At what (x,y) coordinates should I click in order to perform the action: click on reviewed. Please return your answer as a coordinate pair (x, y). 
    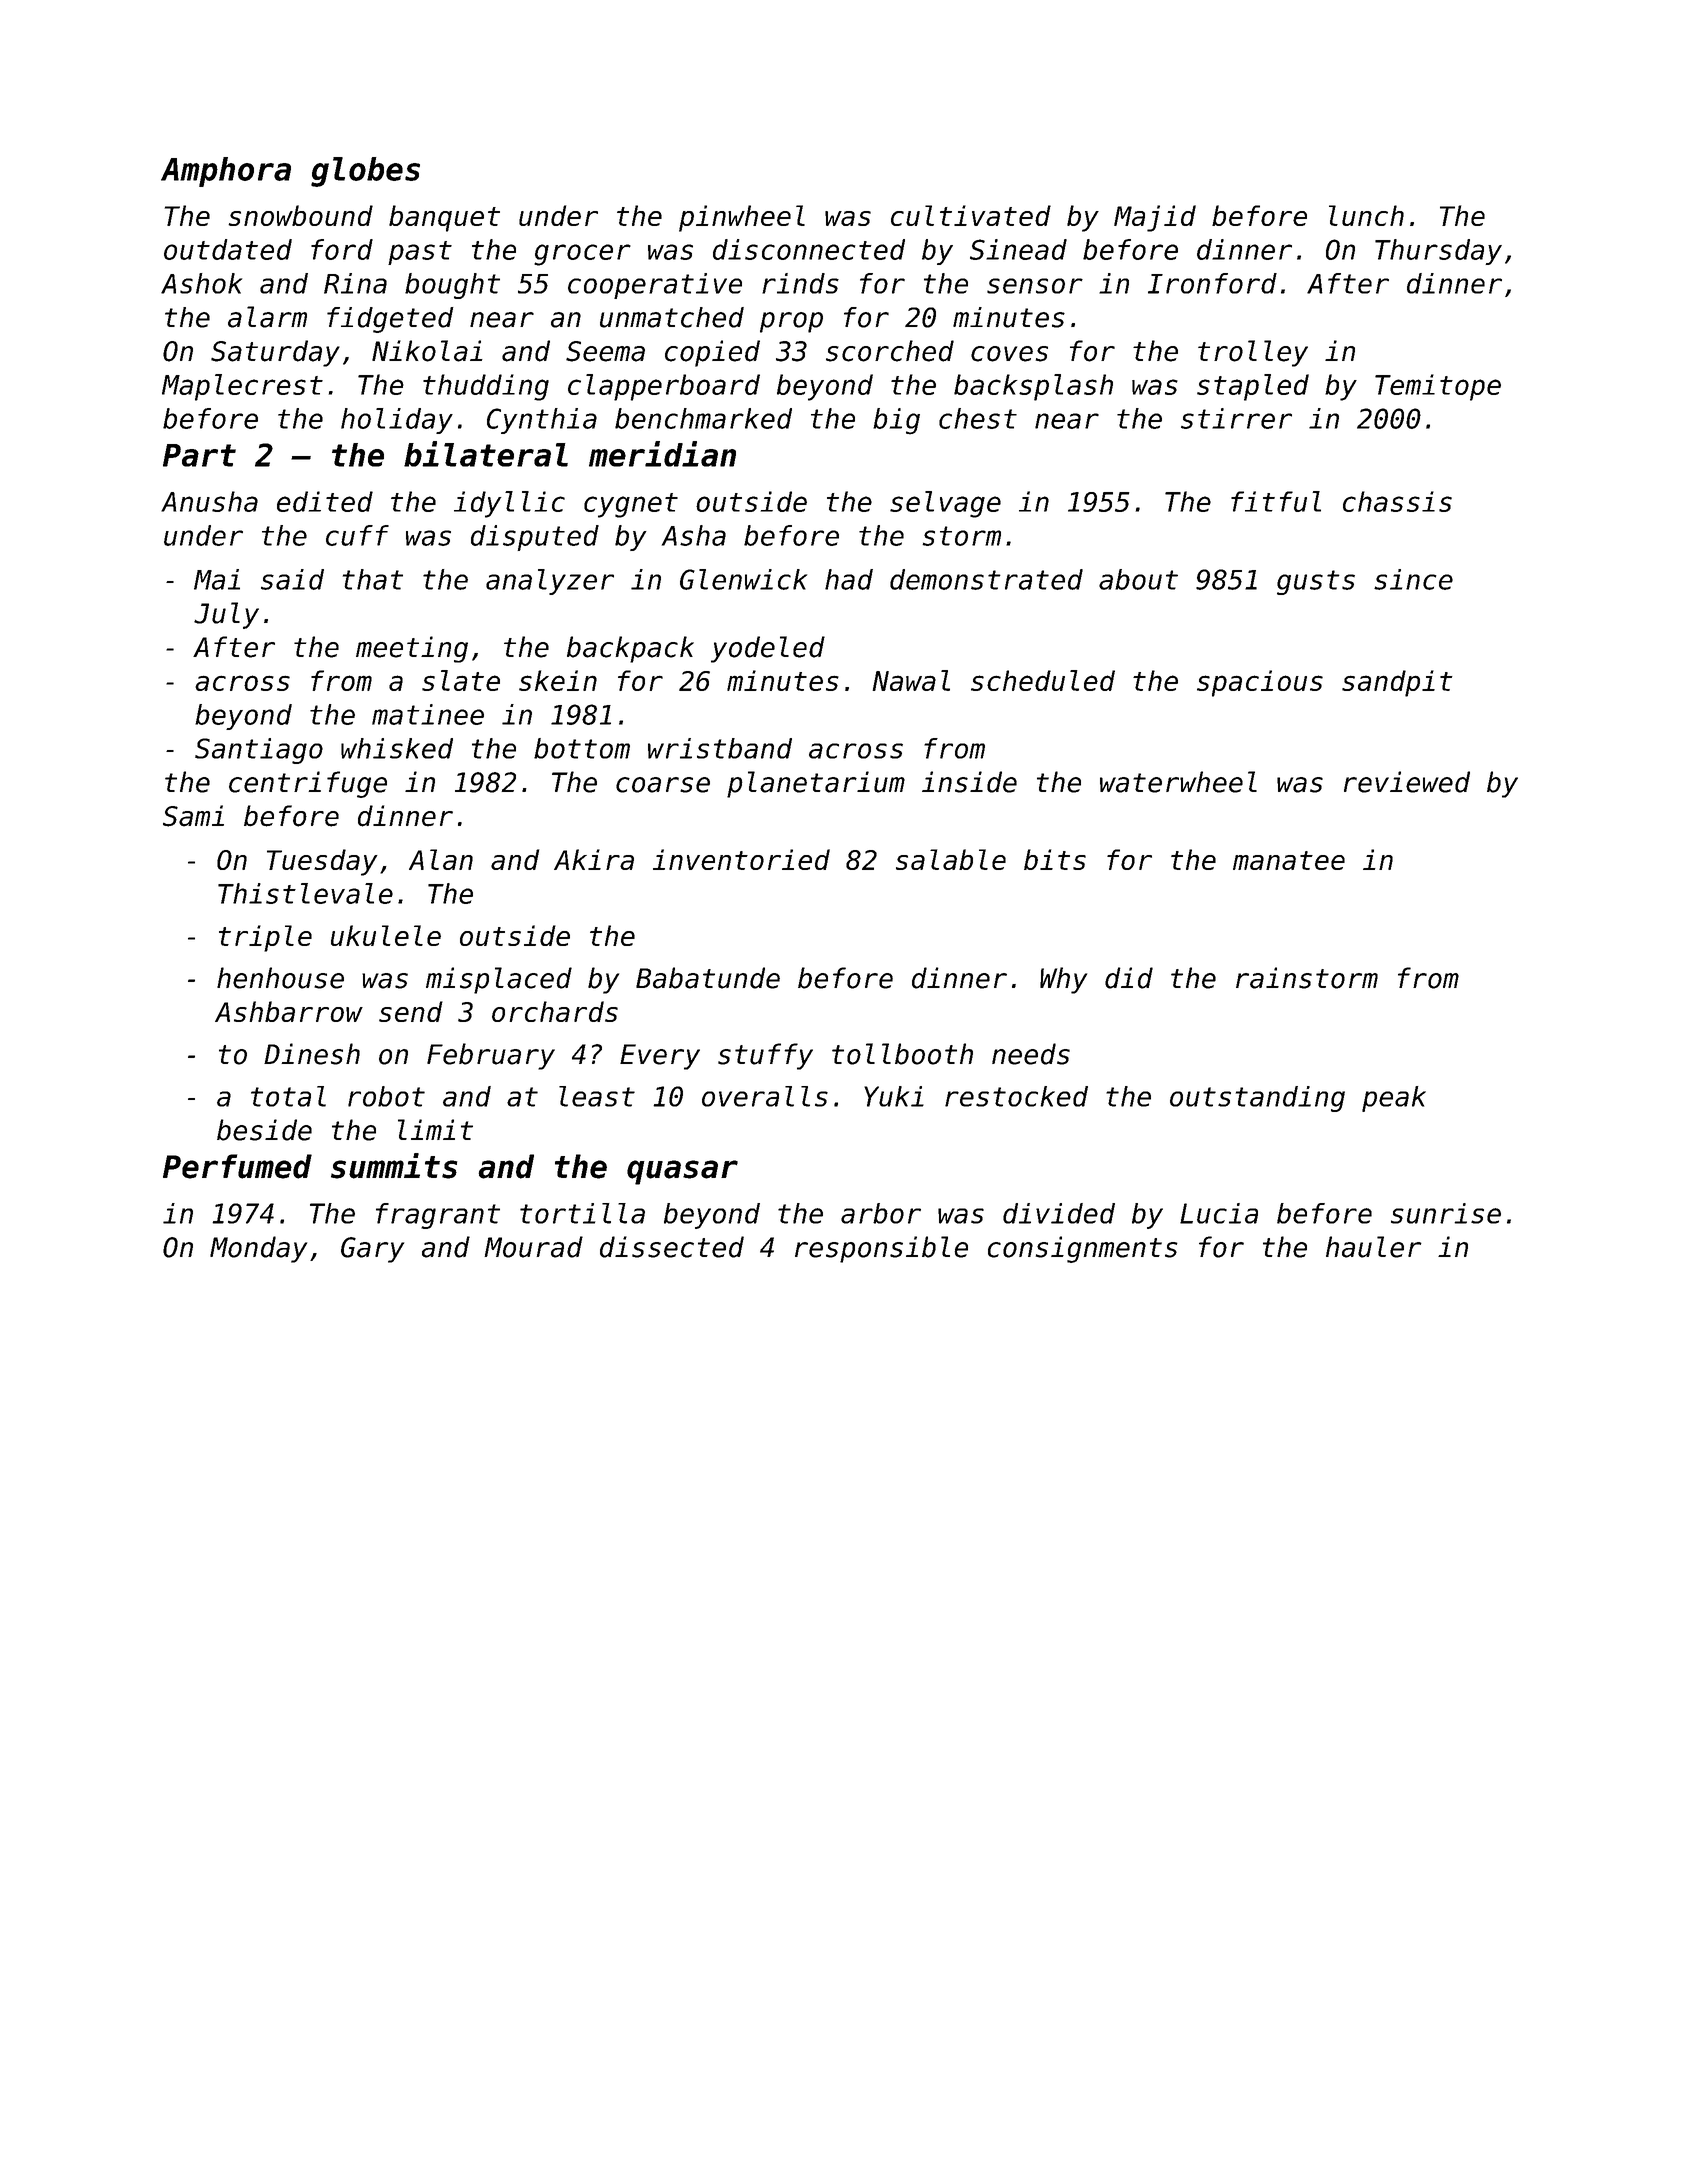
    Looking at the image, I should click on (1407, 782).
